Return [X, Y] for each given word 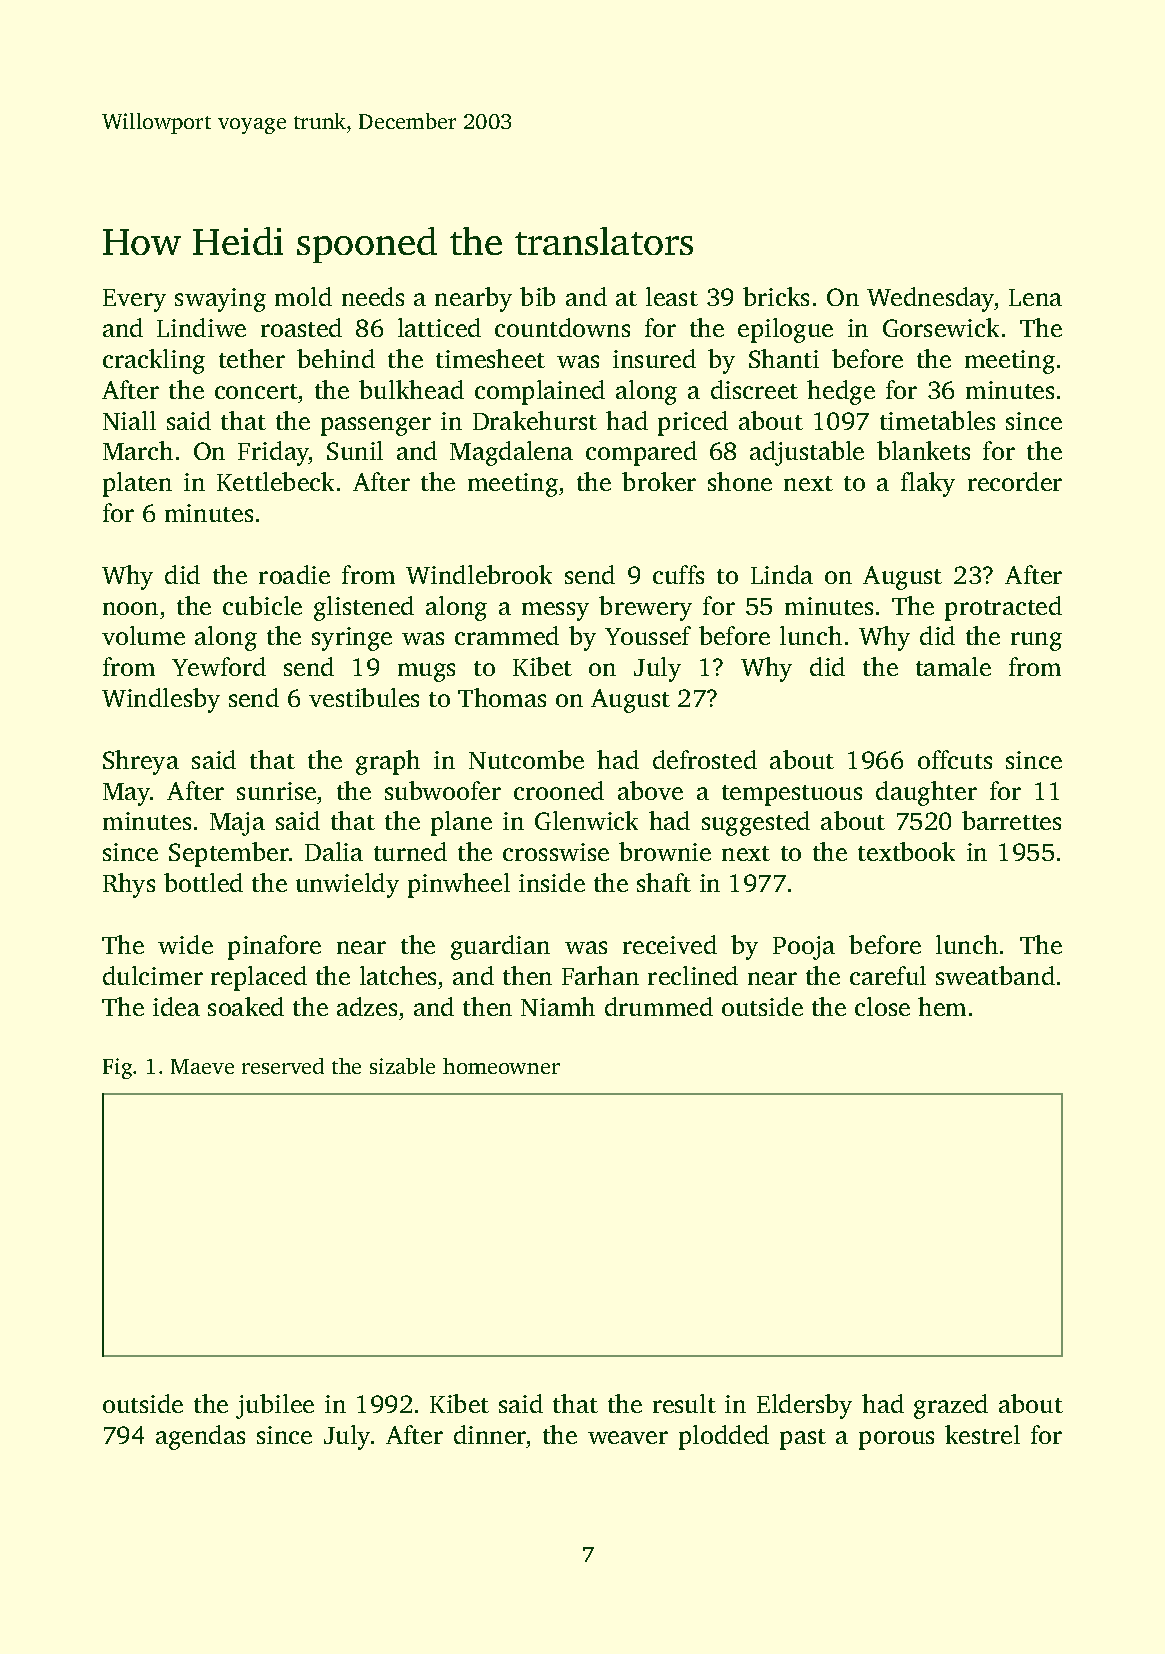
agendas [200, 1437]
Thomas [502, 697]
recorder [1015, 481]
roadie [294, 574]
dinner [490, 1434]
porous [896, 1440]
